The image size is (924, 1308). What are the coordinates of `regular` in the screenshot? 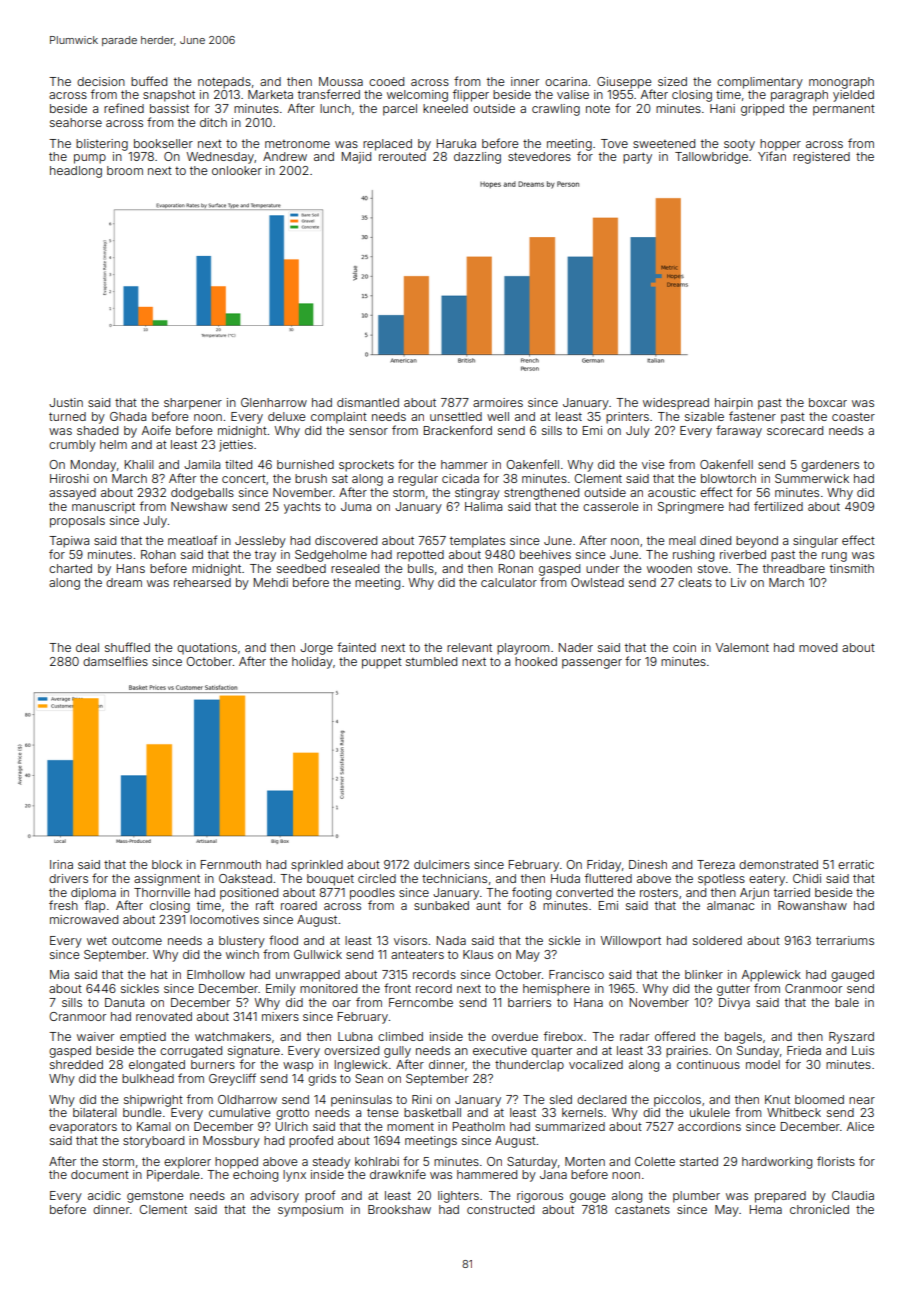 It's located at (418, 480).
